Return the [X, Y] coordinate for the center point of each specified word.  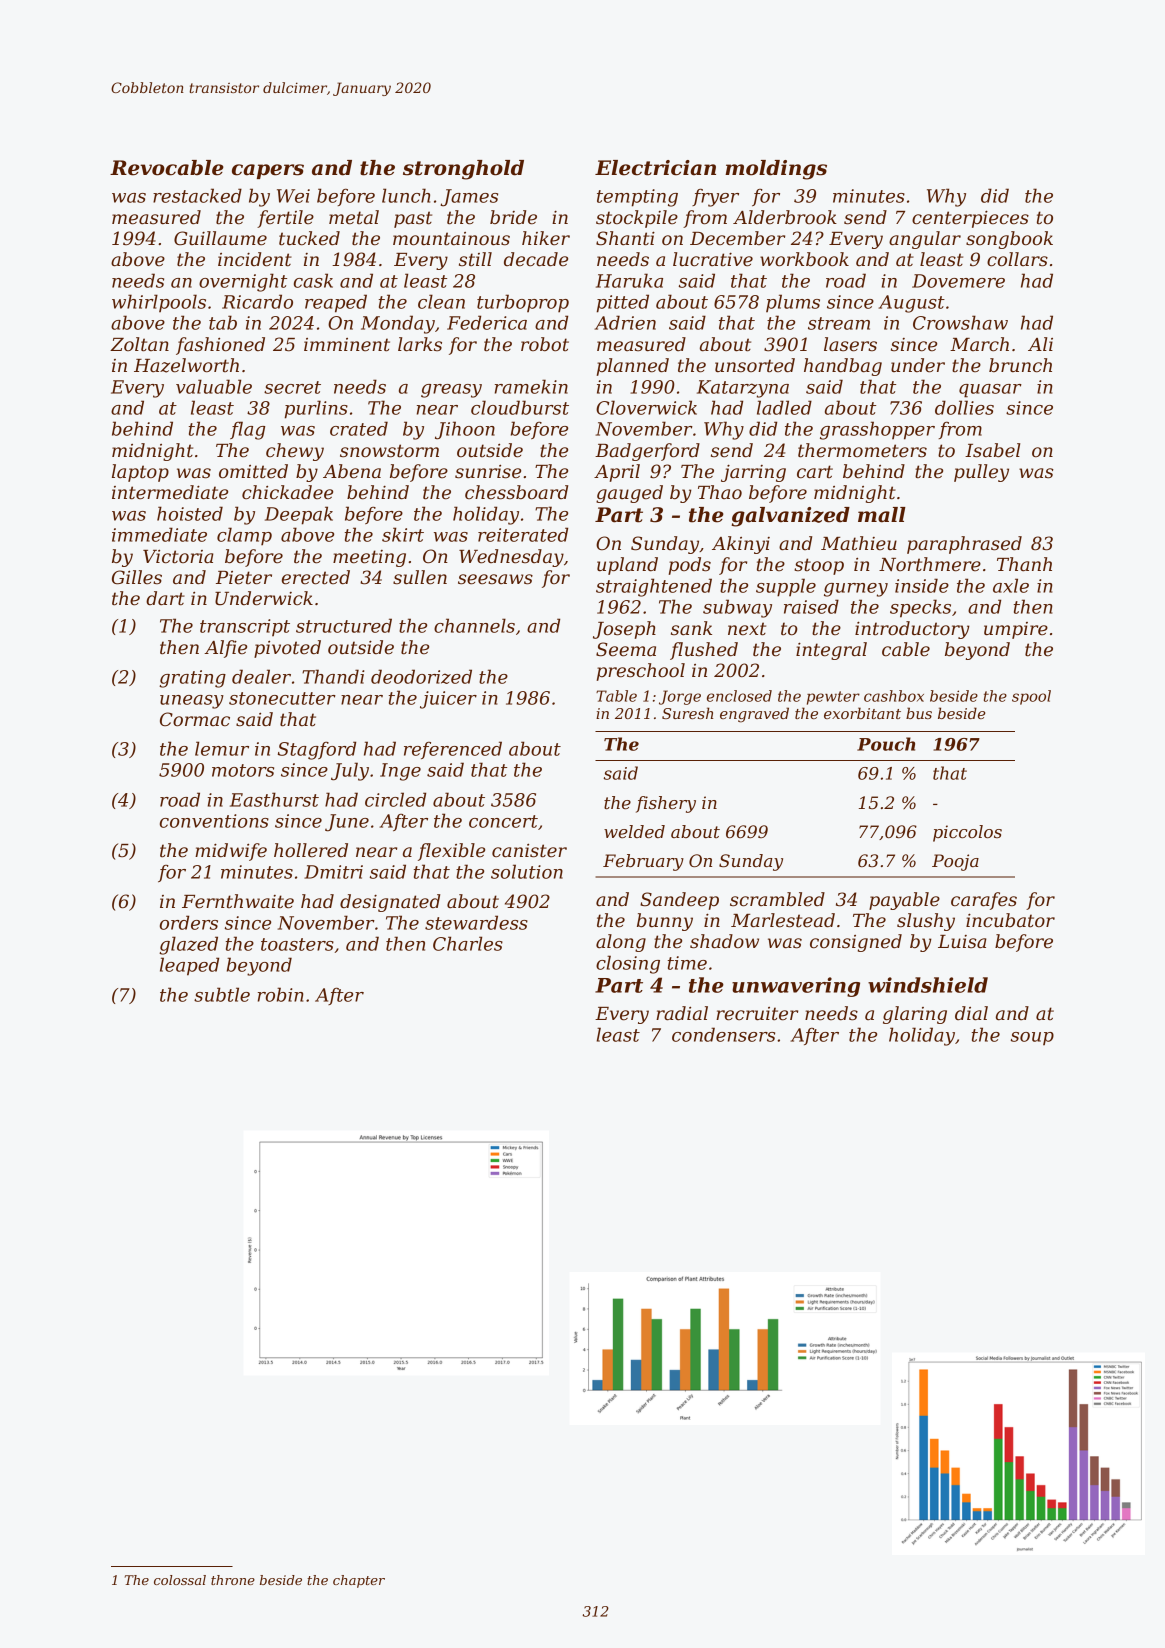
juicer [448, 700]
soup [1032, 1038]
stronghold [463, 170]
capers [268, 171]
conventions [214, 821]
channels [474, 625]
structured [344, 625]
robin [280, 994]
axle [1011, 585]
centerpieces [970, 219]
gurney [856, 590]
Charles [468, 943]
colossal [180, 1580]
